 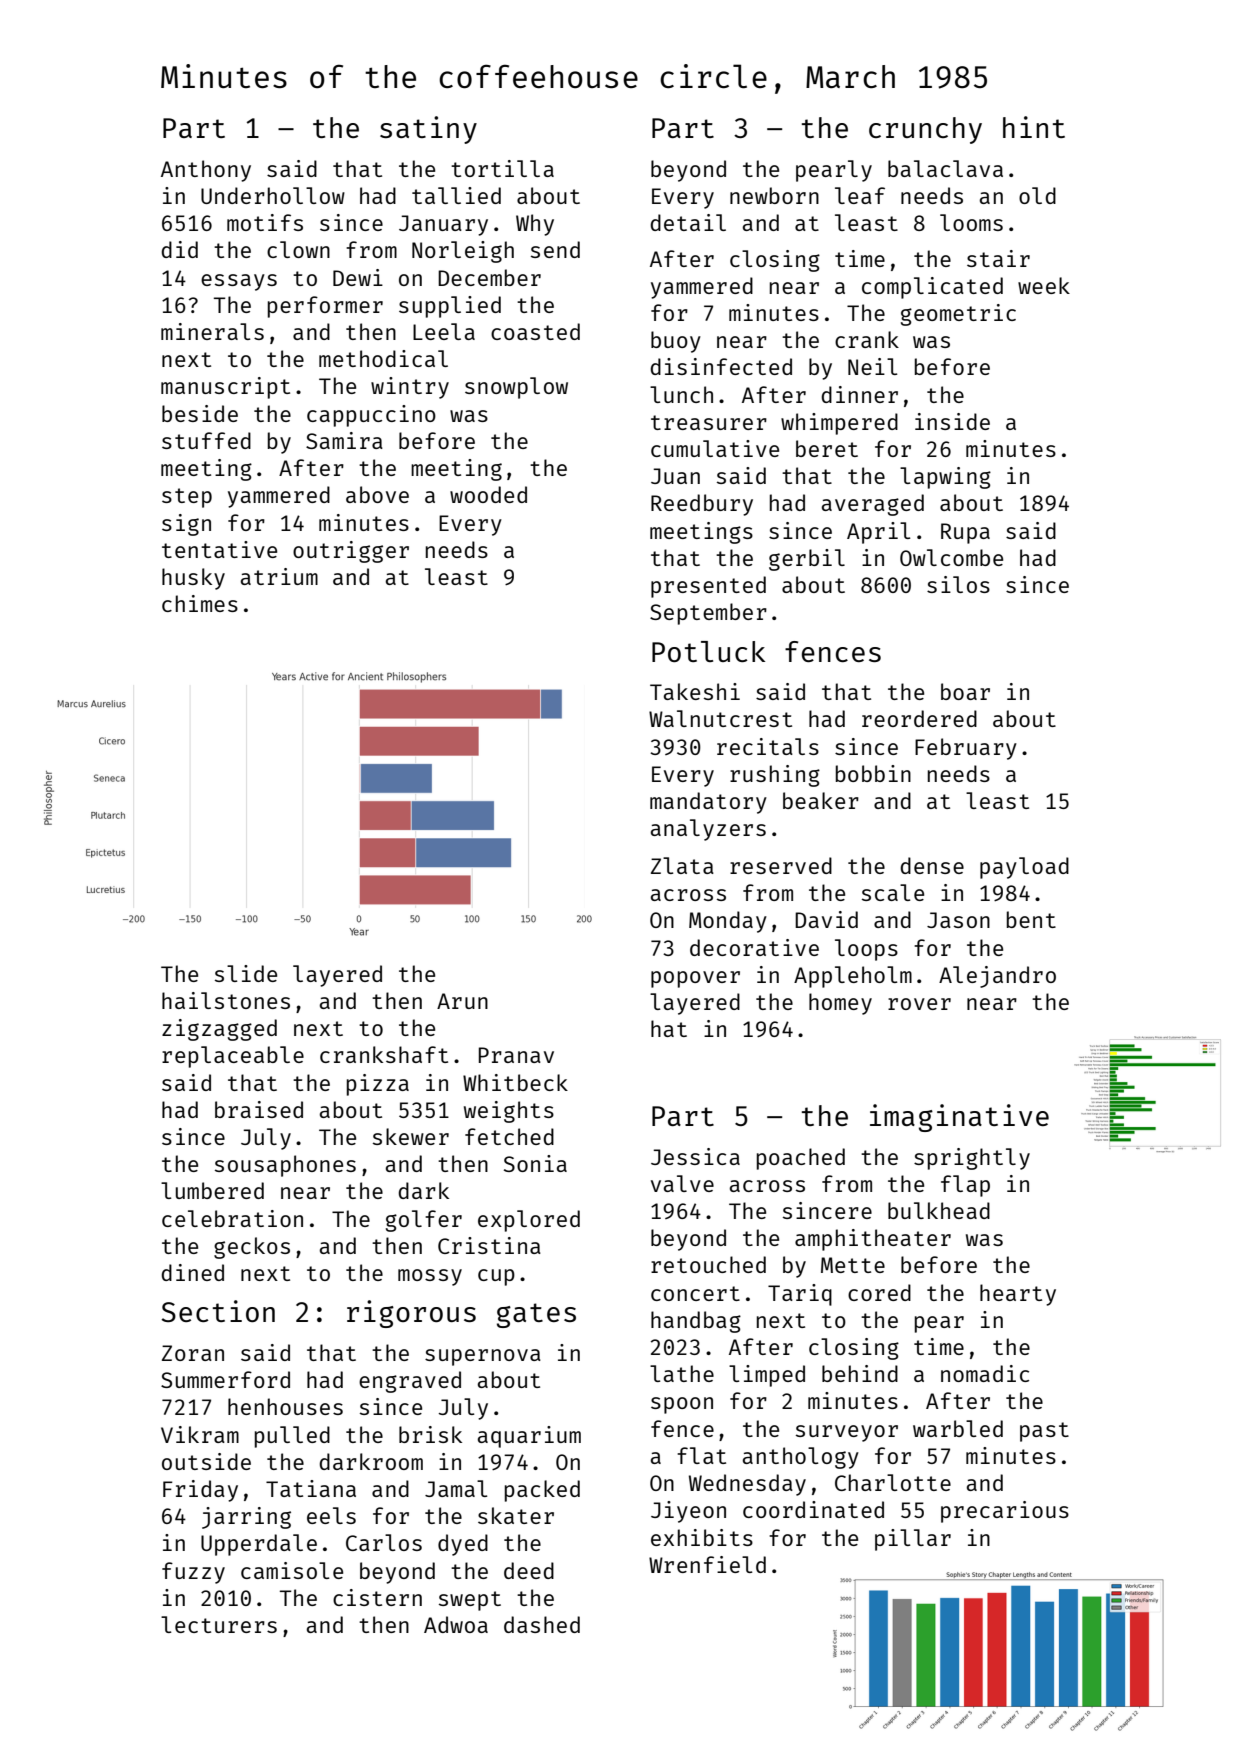 I want to click on dashed, so click(x=542, y=1624).
